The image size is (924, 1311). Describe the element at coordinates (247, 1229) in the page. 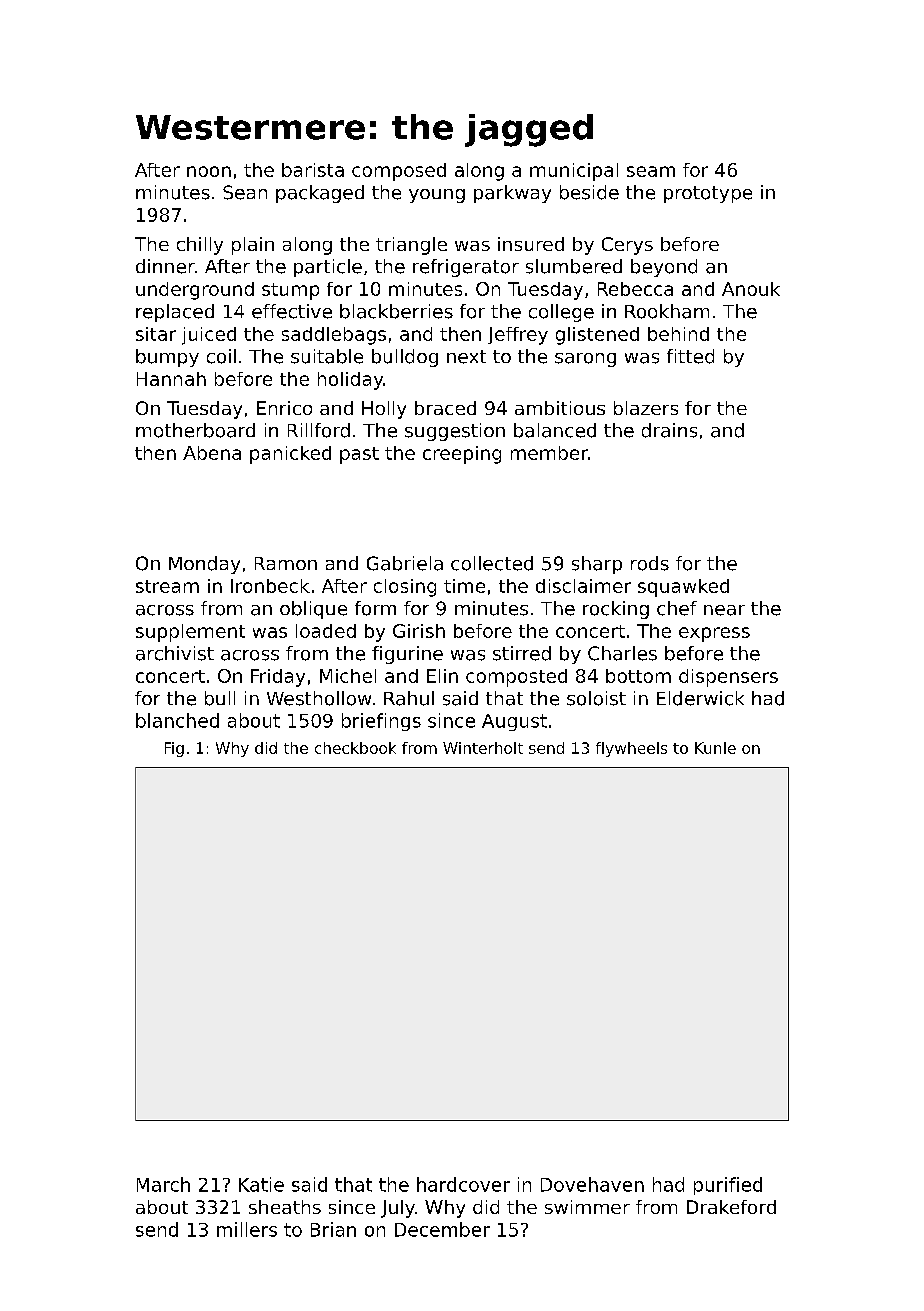

I see `millers` at that location.
